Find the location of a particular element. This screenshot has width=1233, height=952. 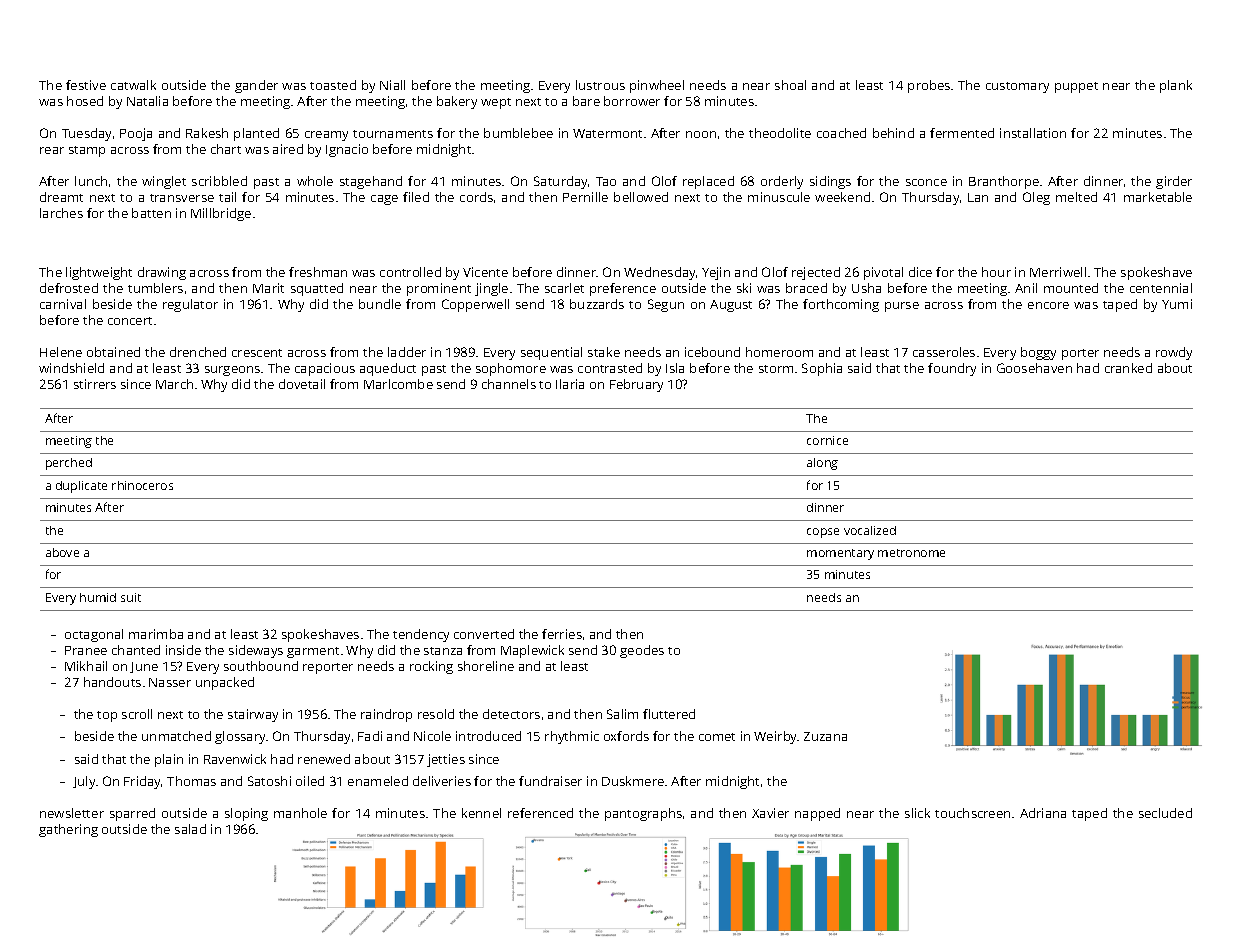

wept is located at coordinates (496, 103).
